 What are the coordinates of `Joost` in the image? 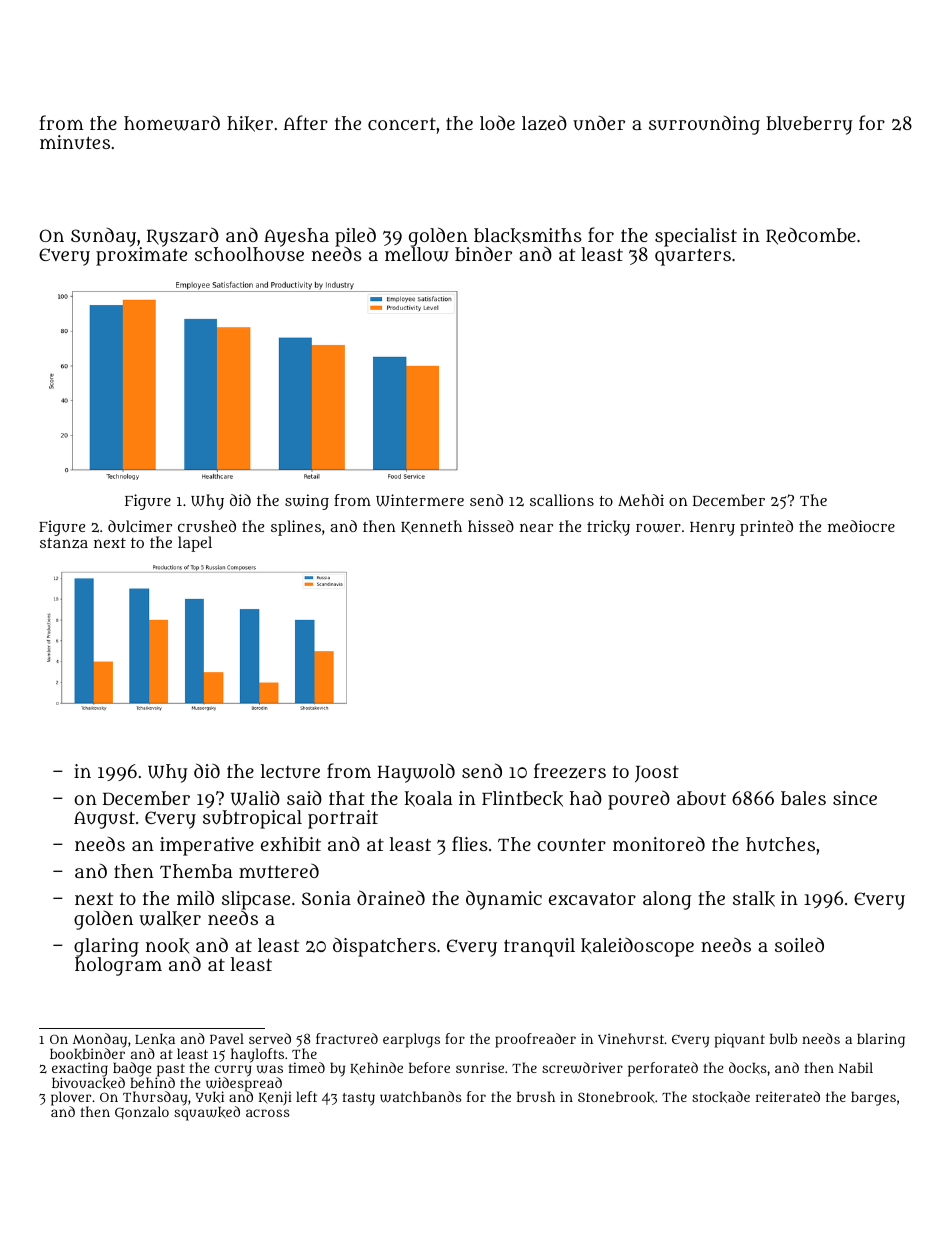 It's located at (657, 773).
